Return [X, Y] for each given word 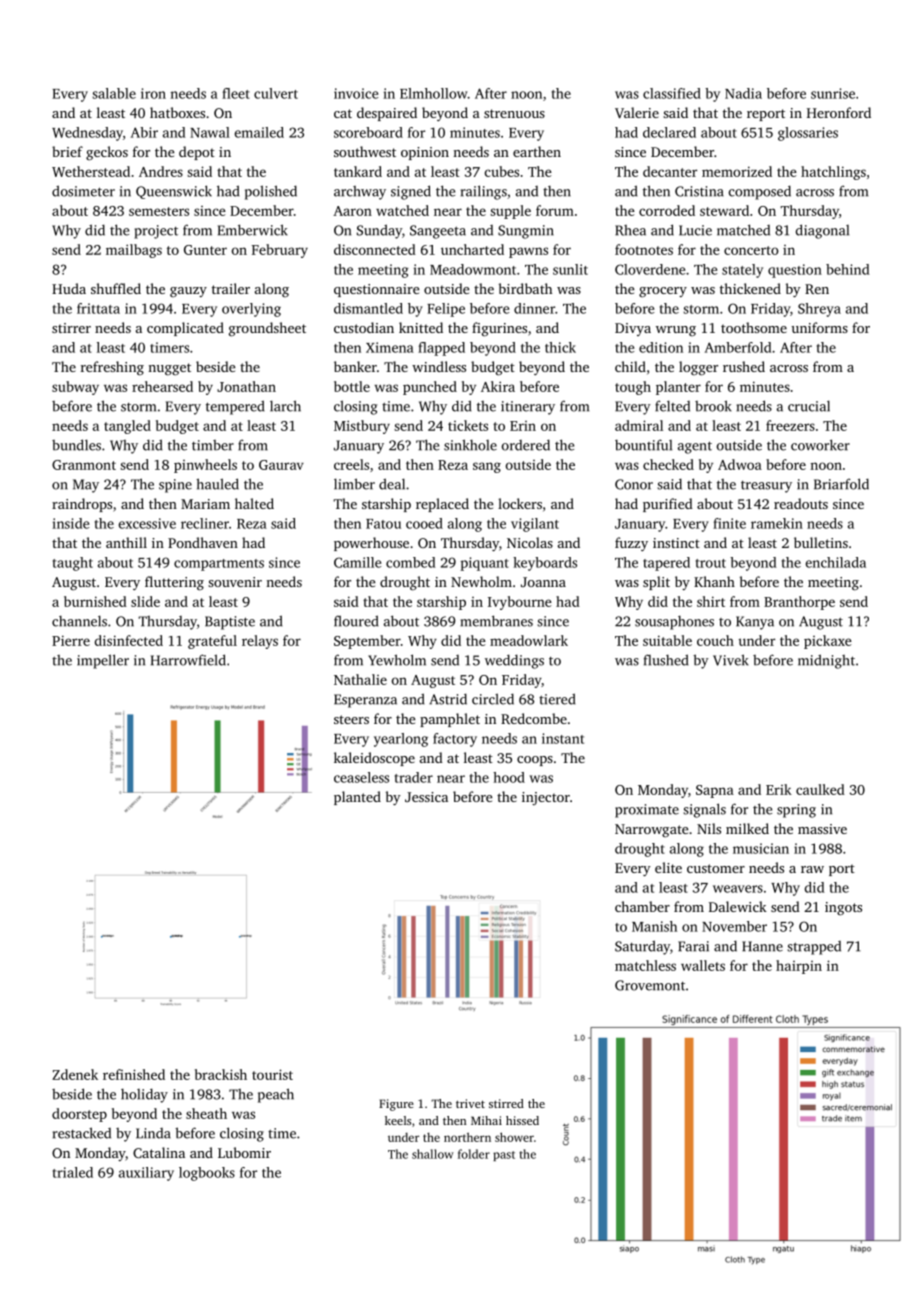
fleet [236, 93]
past [504, 1156]
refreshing [112, 368]
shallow [432, 1154]
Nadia [743, 93]
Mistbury [362, 427]
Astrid [448, 699]
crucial [809, 406]
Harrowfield [188, 660]
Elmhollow [434, 93]
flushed [666, 660]
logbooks [207, 1174]
